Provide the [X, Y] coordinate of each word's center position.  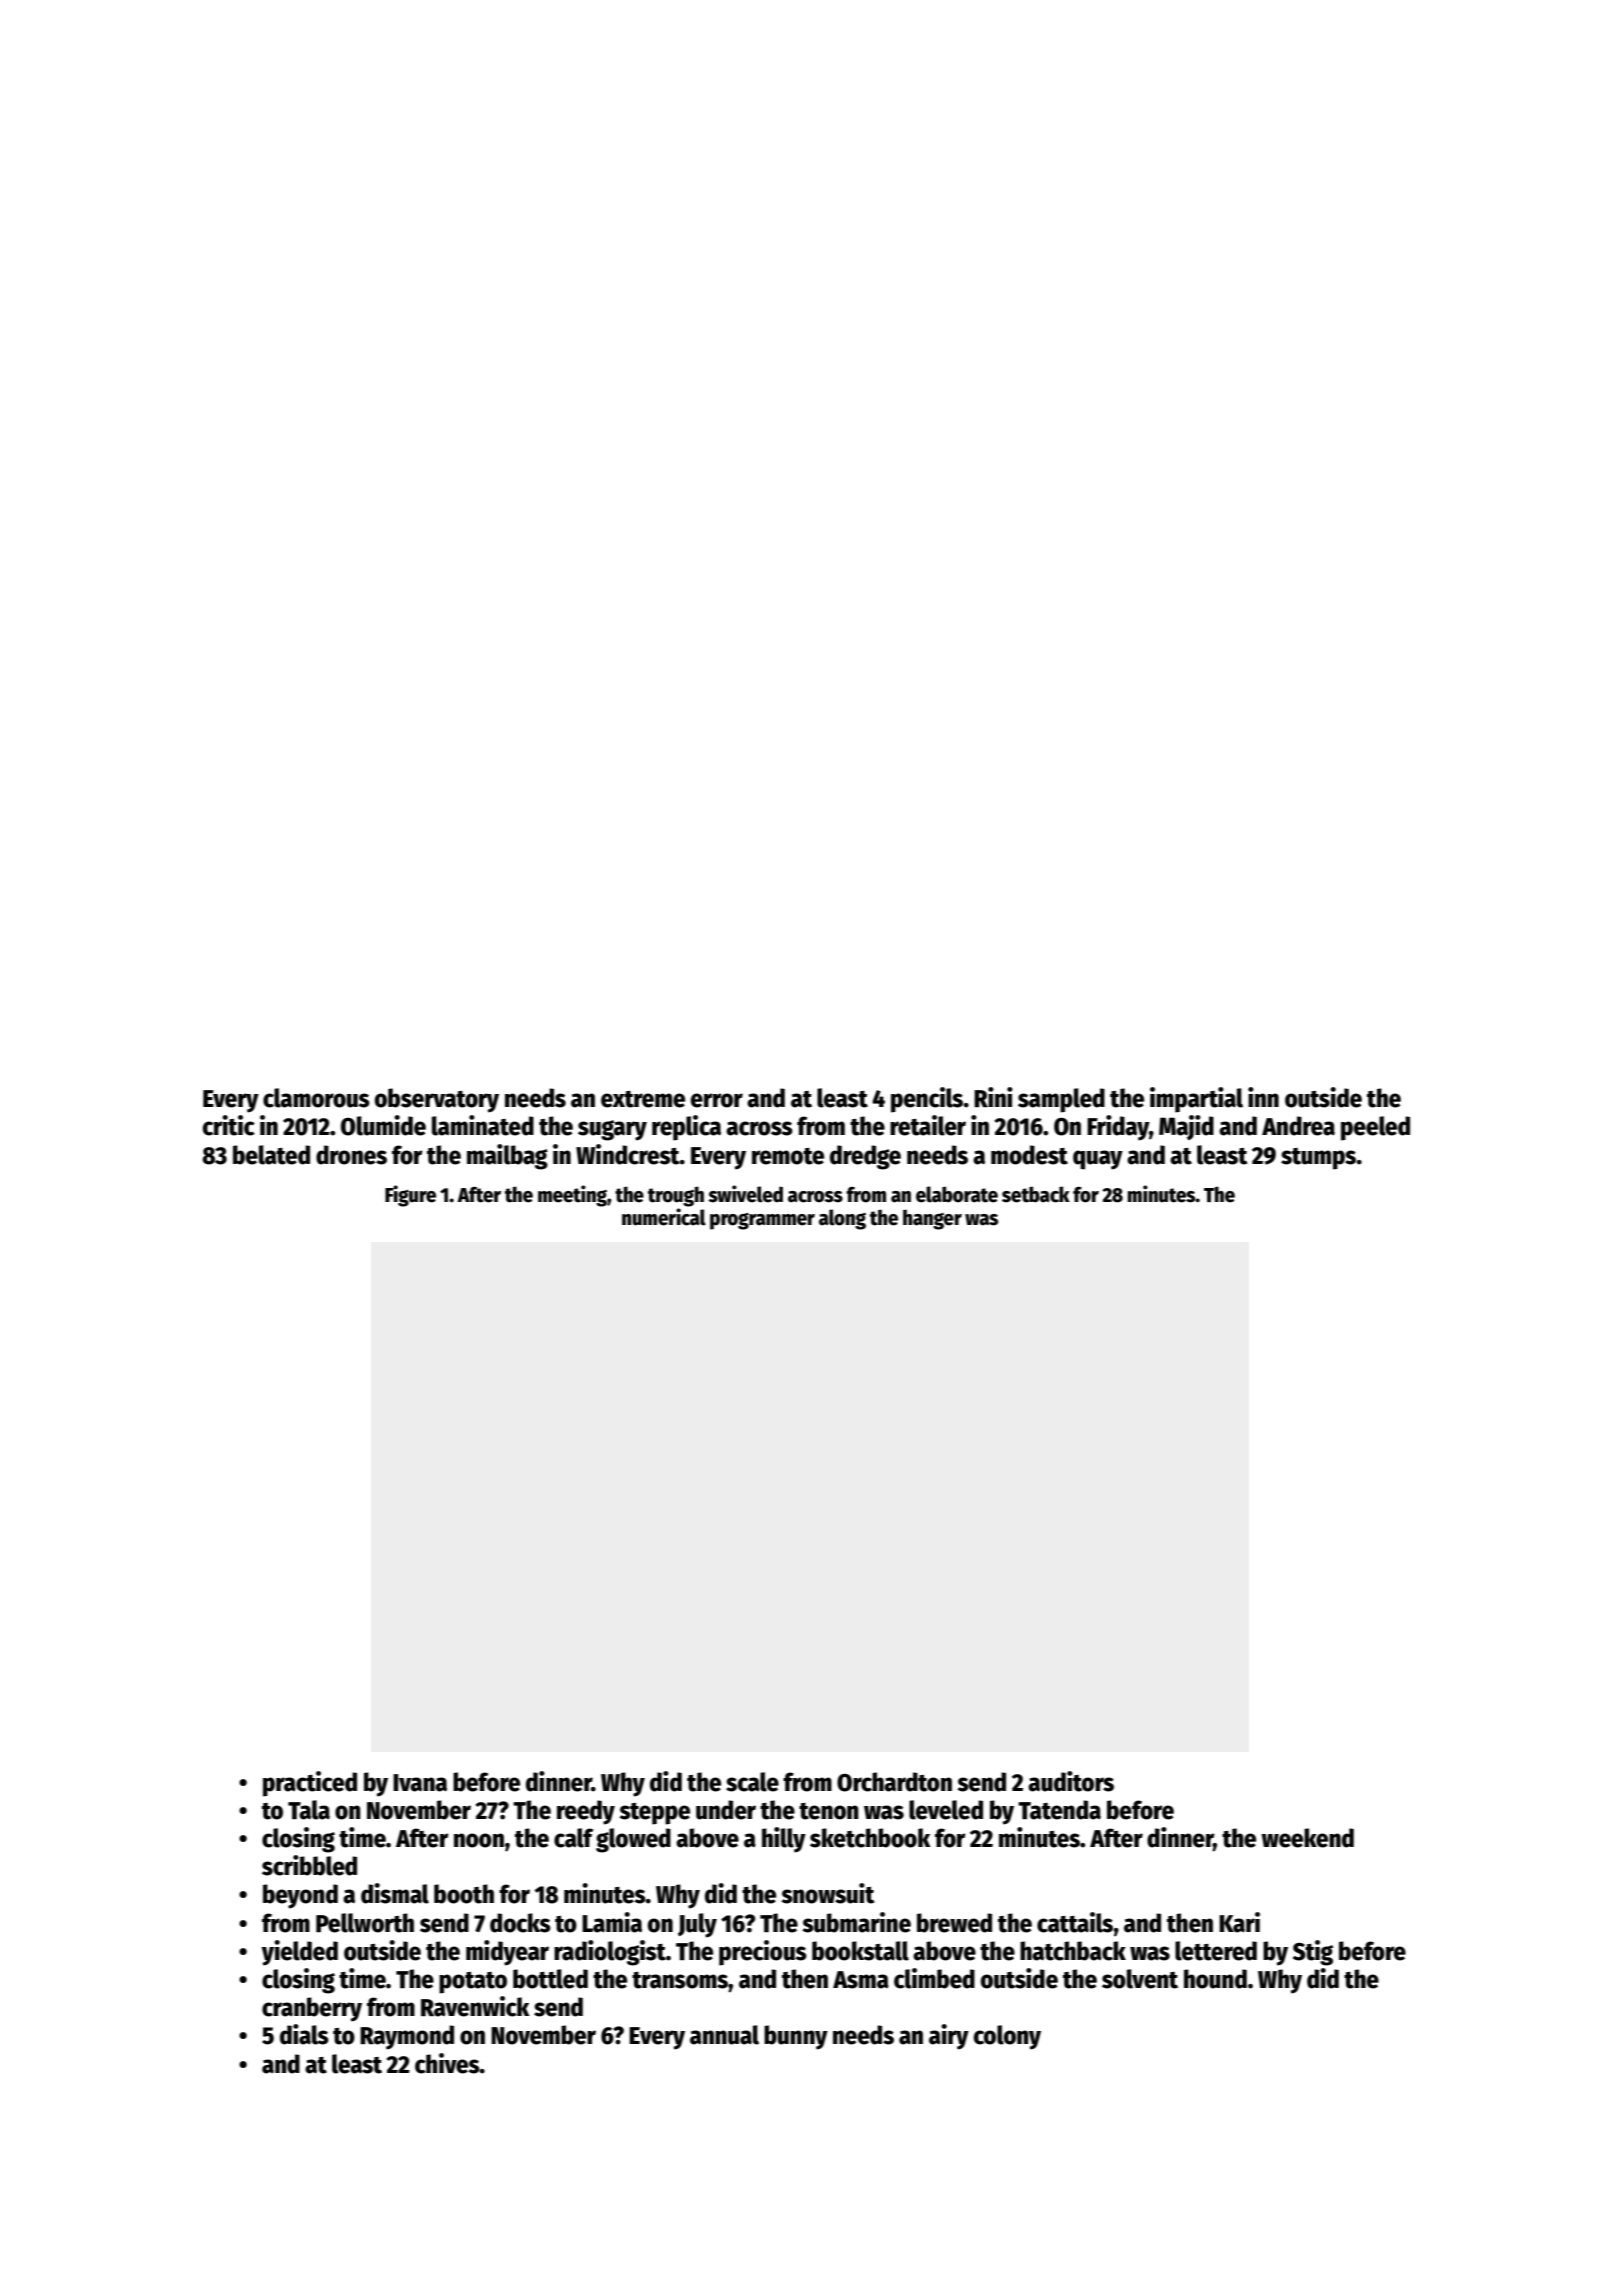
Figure [410, 1196]
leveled [946, 1810]
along [842, 1219]
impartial [1196, 1100]
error [717, 1100]
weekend [1307, 1838]
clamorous [316, 1098]
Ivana [420, 1783]
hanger [932, 1219]
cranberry [312, 2009]
